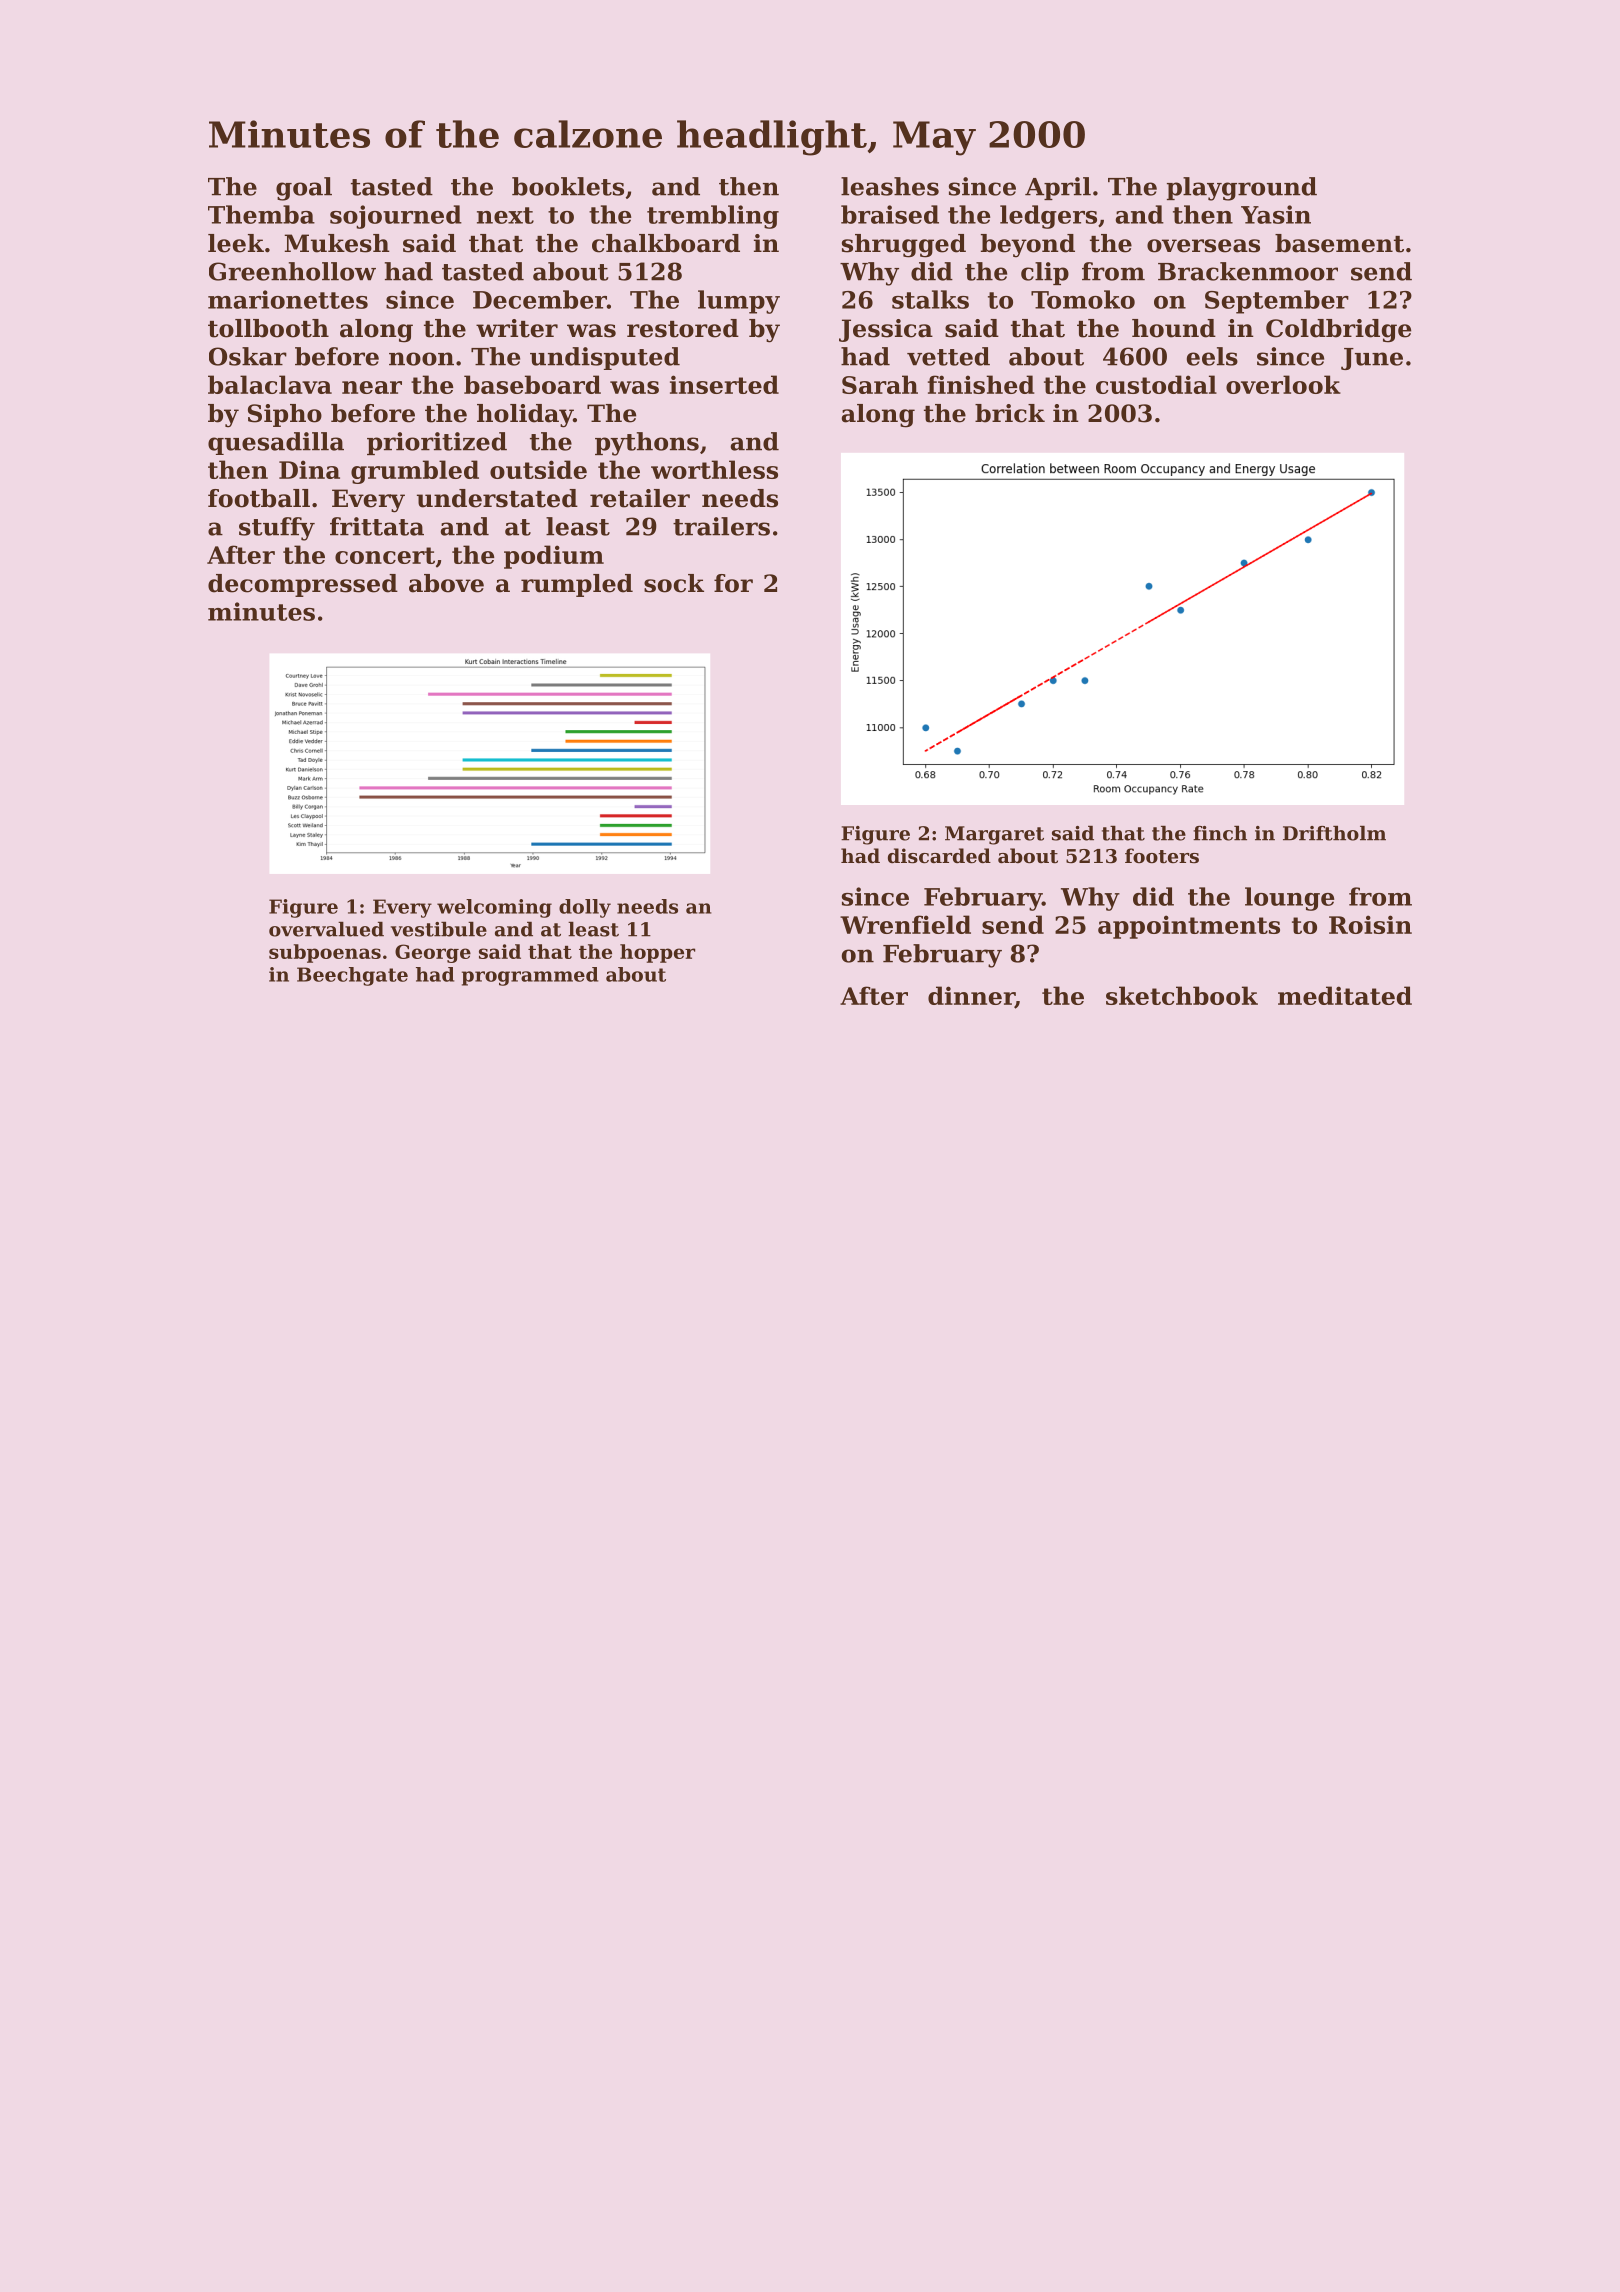 The height and width of the screenshot is (2292, 1620). Describe the element at coordinates (904, 246) in the screenshot. I see `shrugged` at that location.
